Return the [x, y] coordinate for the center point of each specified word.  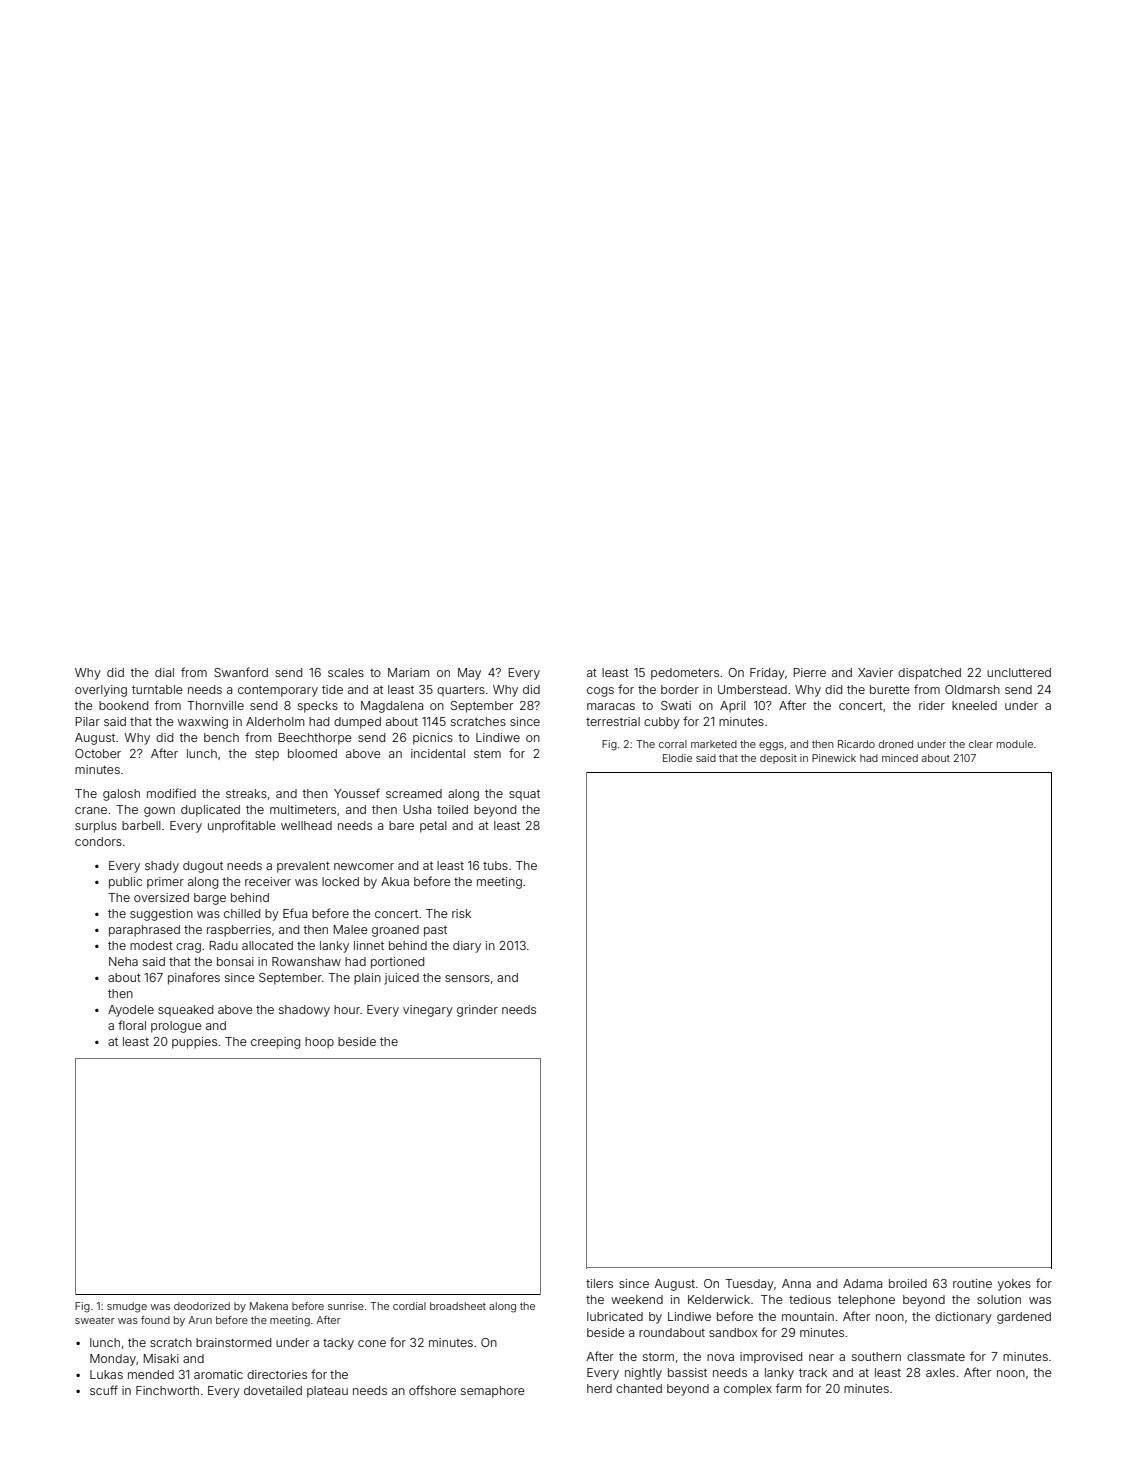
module [1015, 744]
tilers [599, 1283]
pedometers [685, 674]
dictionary [963, 1318]
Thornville [215, 705]
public [125, 883]
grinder [477, 1011]
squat [524, 795]
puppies [194, 1043]
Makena [269, 1306]
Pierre [810, 672]
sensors [467, 978]
